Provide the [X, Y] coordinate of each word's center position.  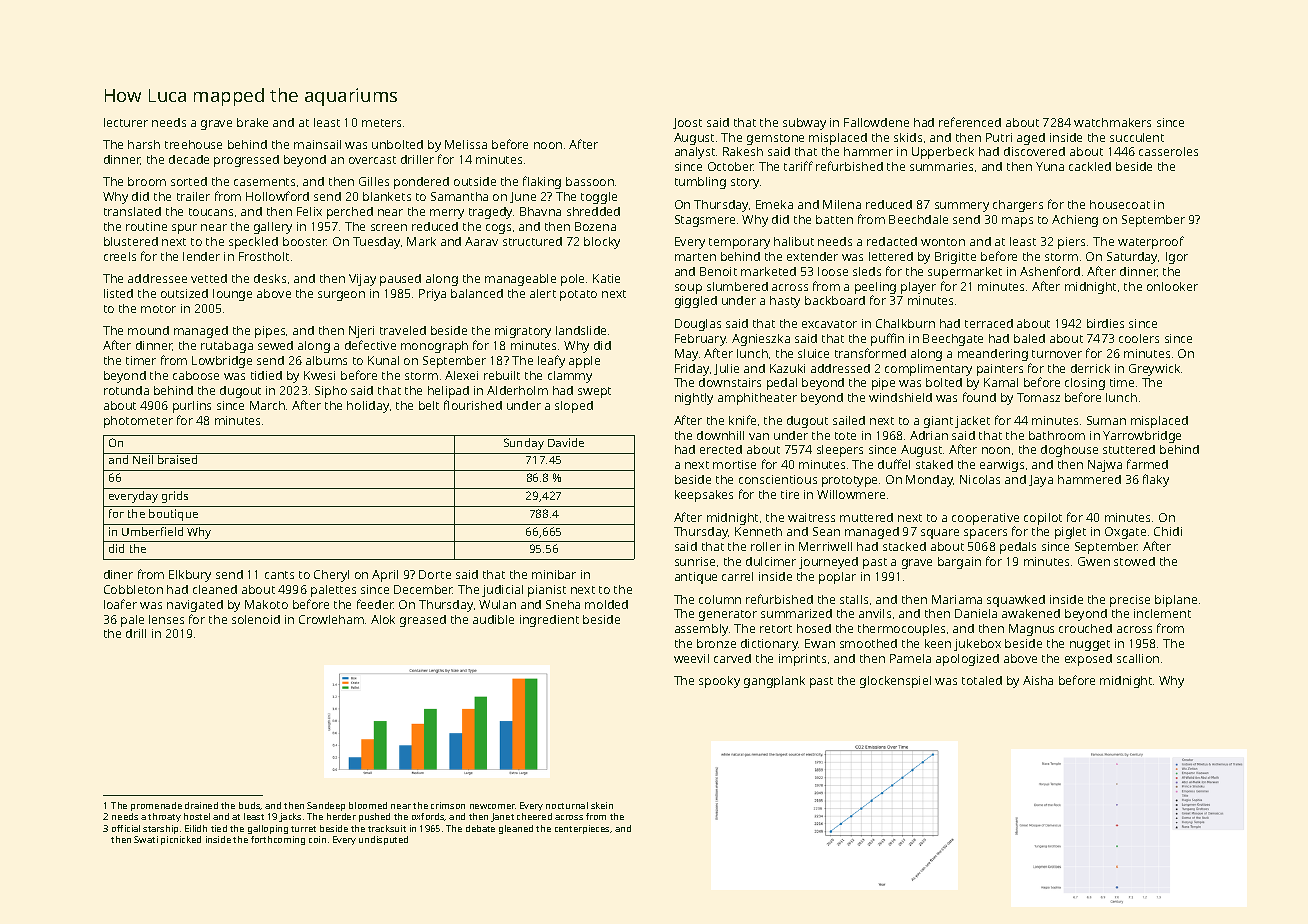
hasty [785, 302]
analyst [695, 153]
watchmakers [1112, 122]
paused [400, 280]
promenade [156, 806]
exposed [1088, 660]
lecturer [126, 122]
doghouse [1069, 451]
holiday [368, 407]
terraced [989, 323]
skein [602, 805]
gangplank [774, 682]
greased [423, 621]
